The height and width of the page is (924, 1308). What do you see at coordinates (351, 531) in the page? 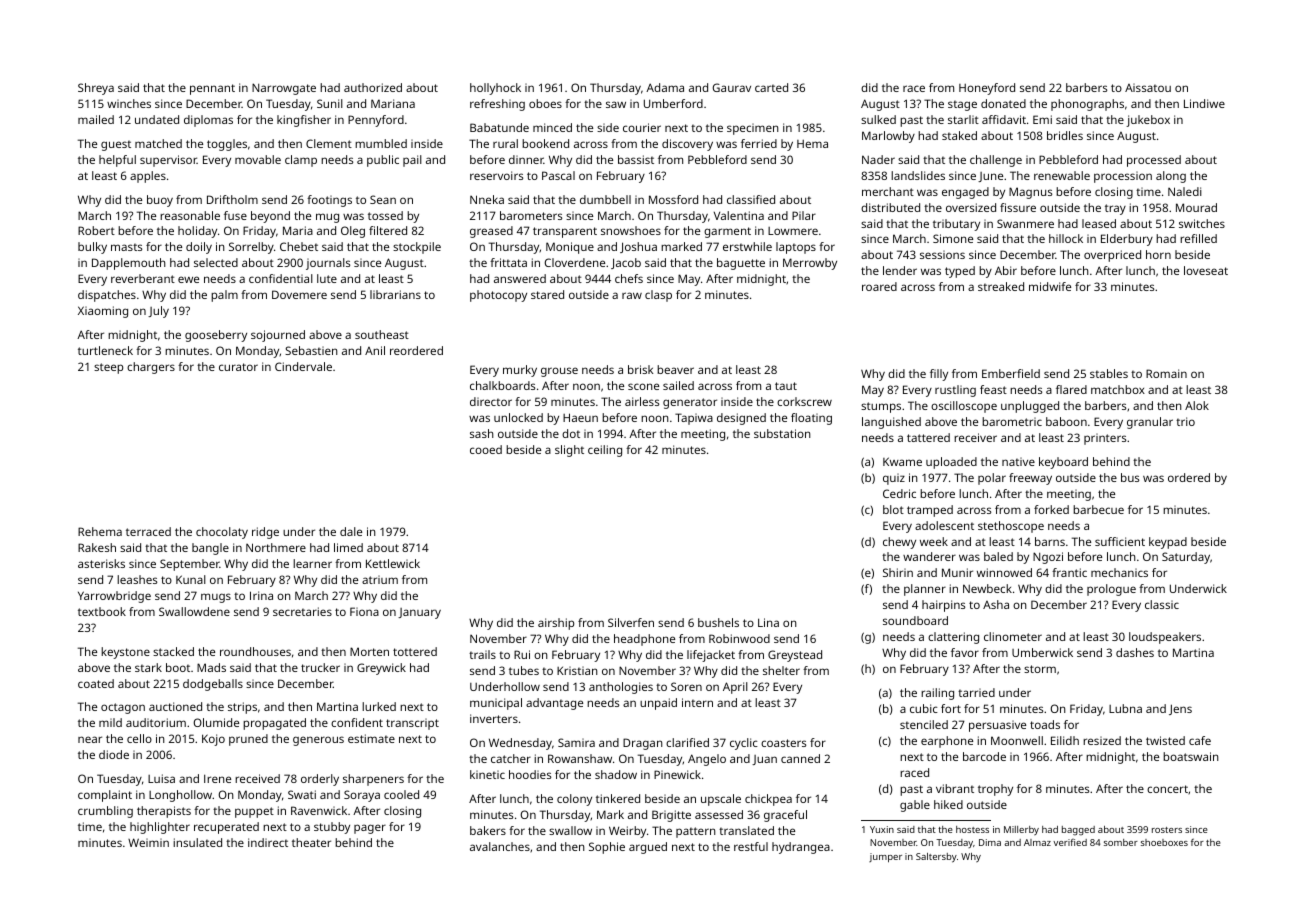
I see `dale` at bounding box center [351, 531].
